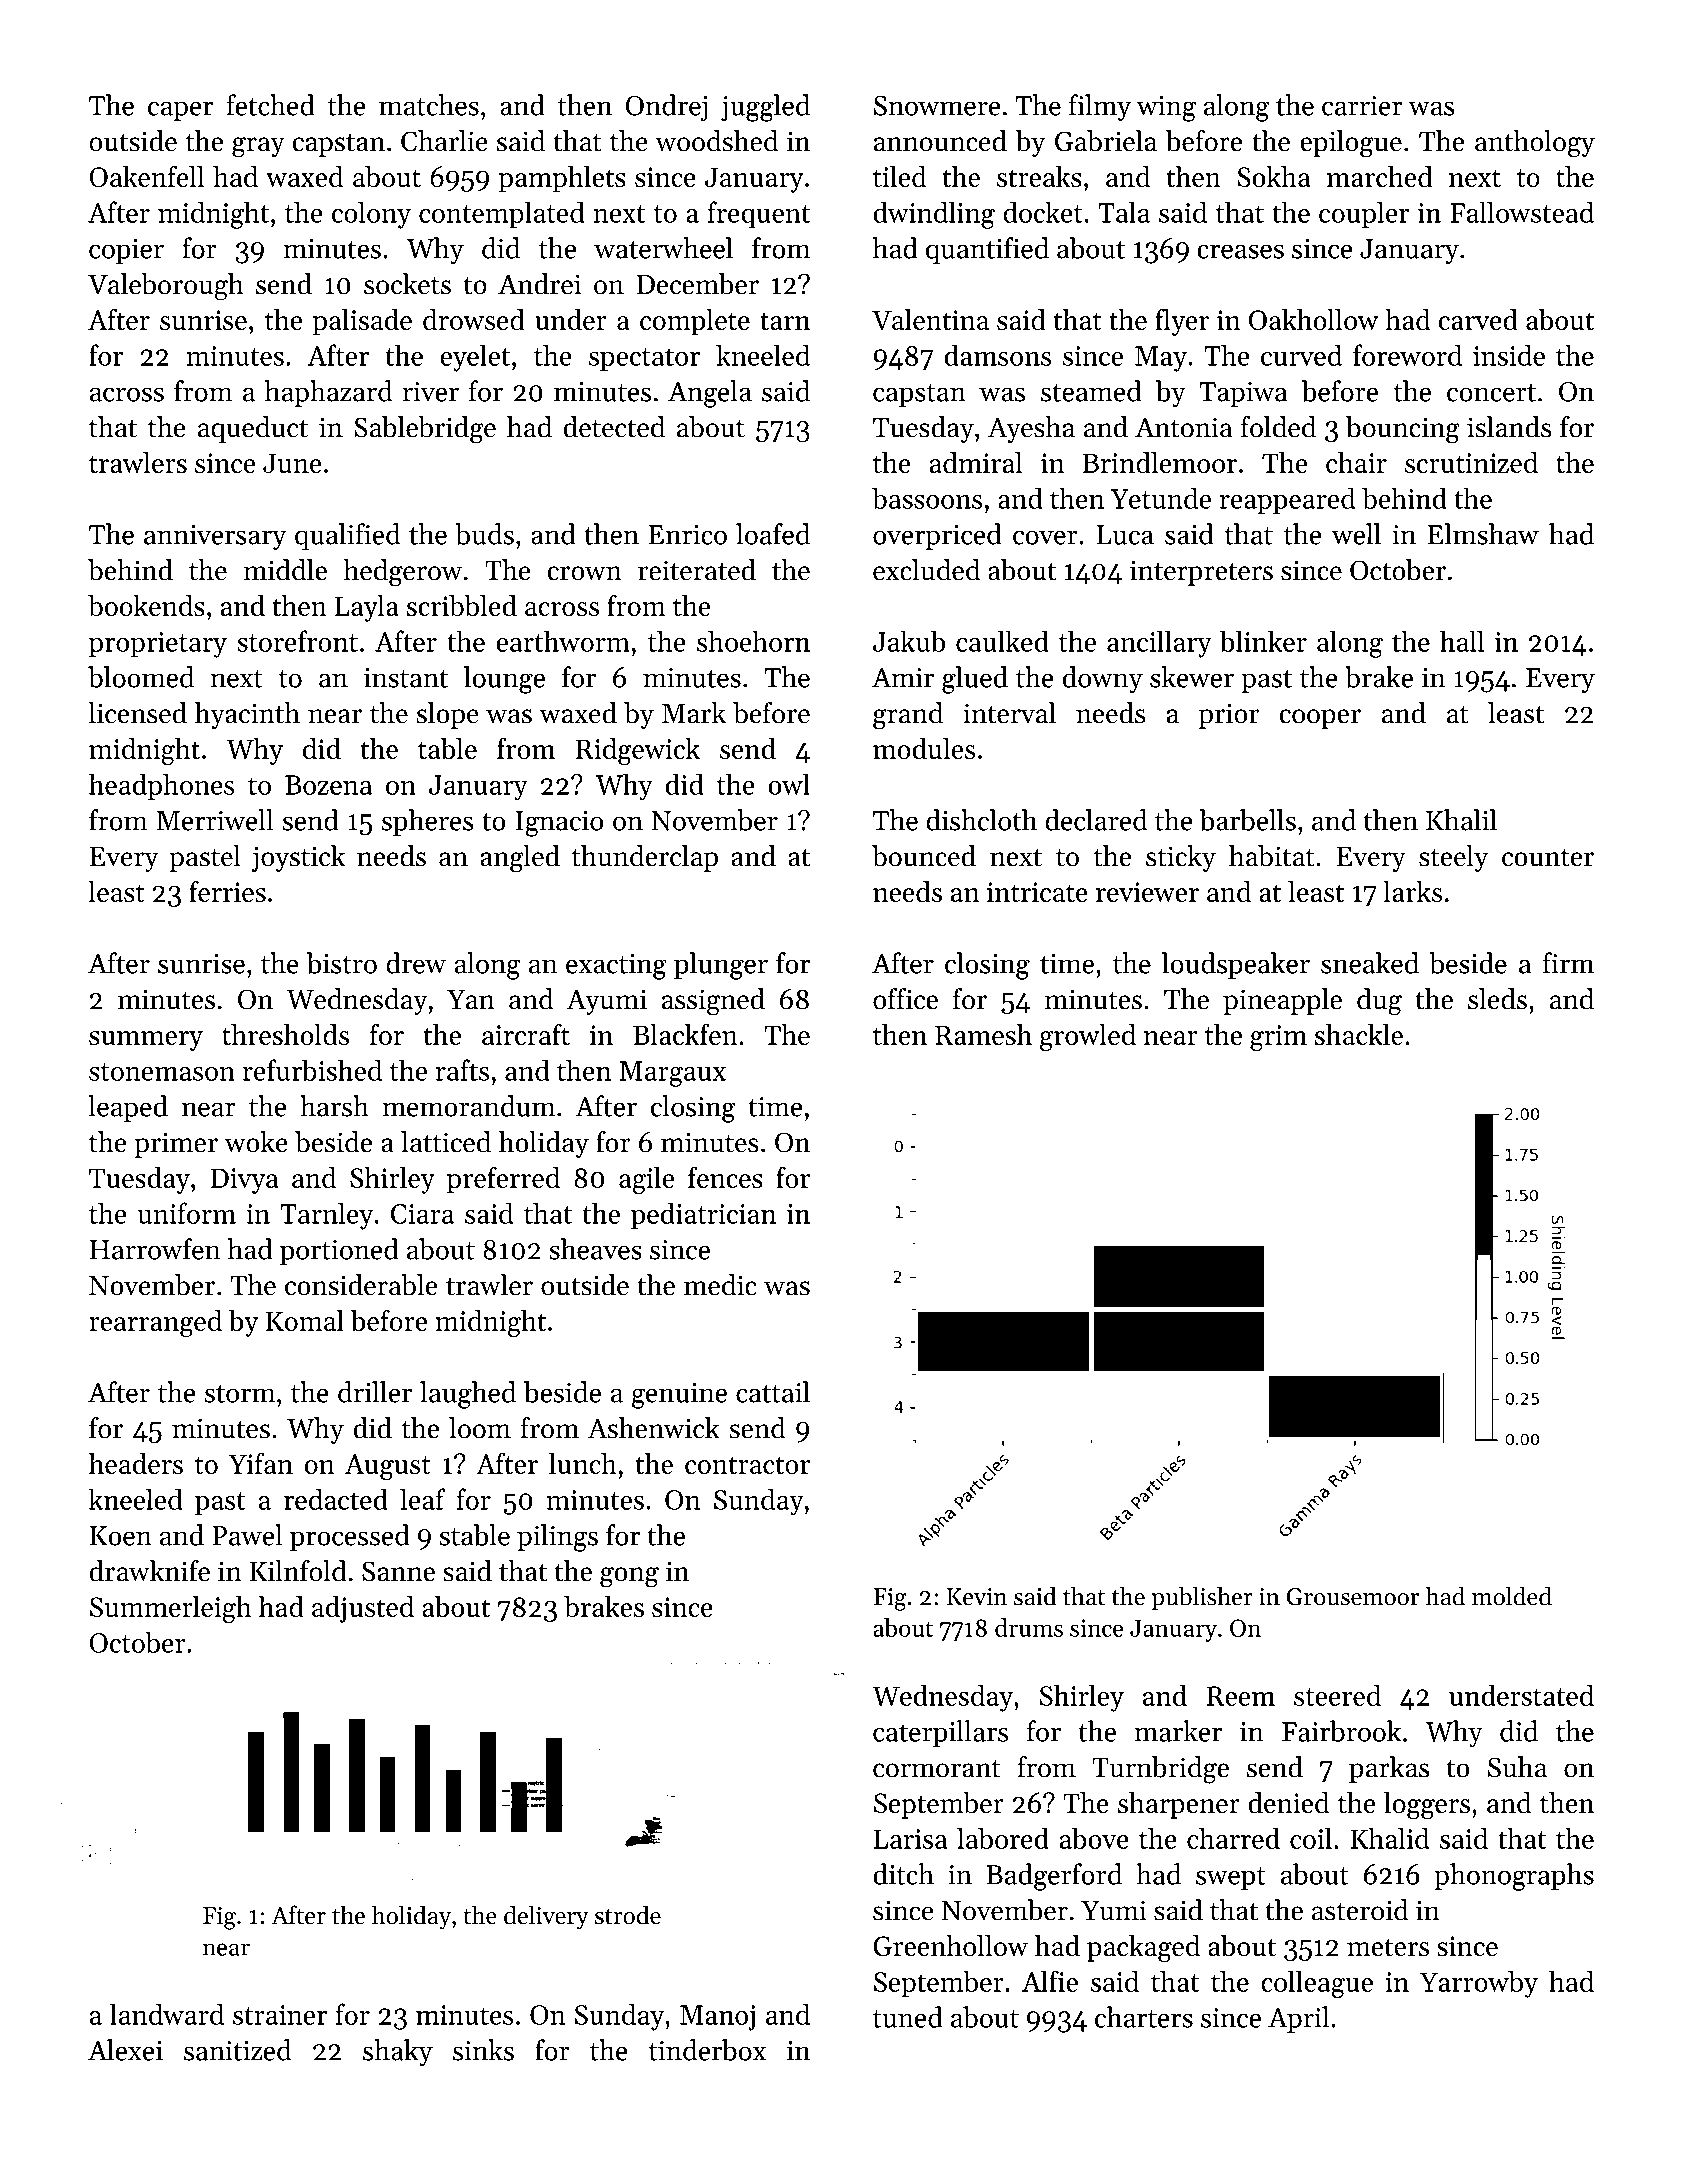  What do you see at coordinates (1462, 641) in the screenshot?
I see `hall` at bounding box center [1462, 641].
